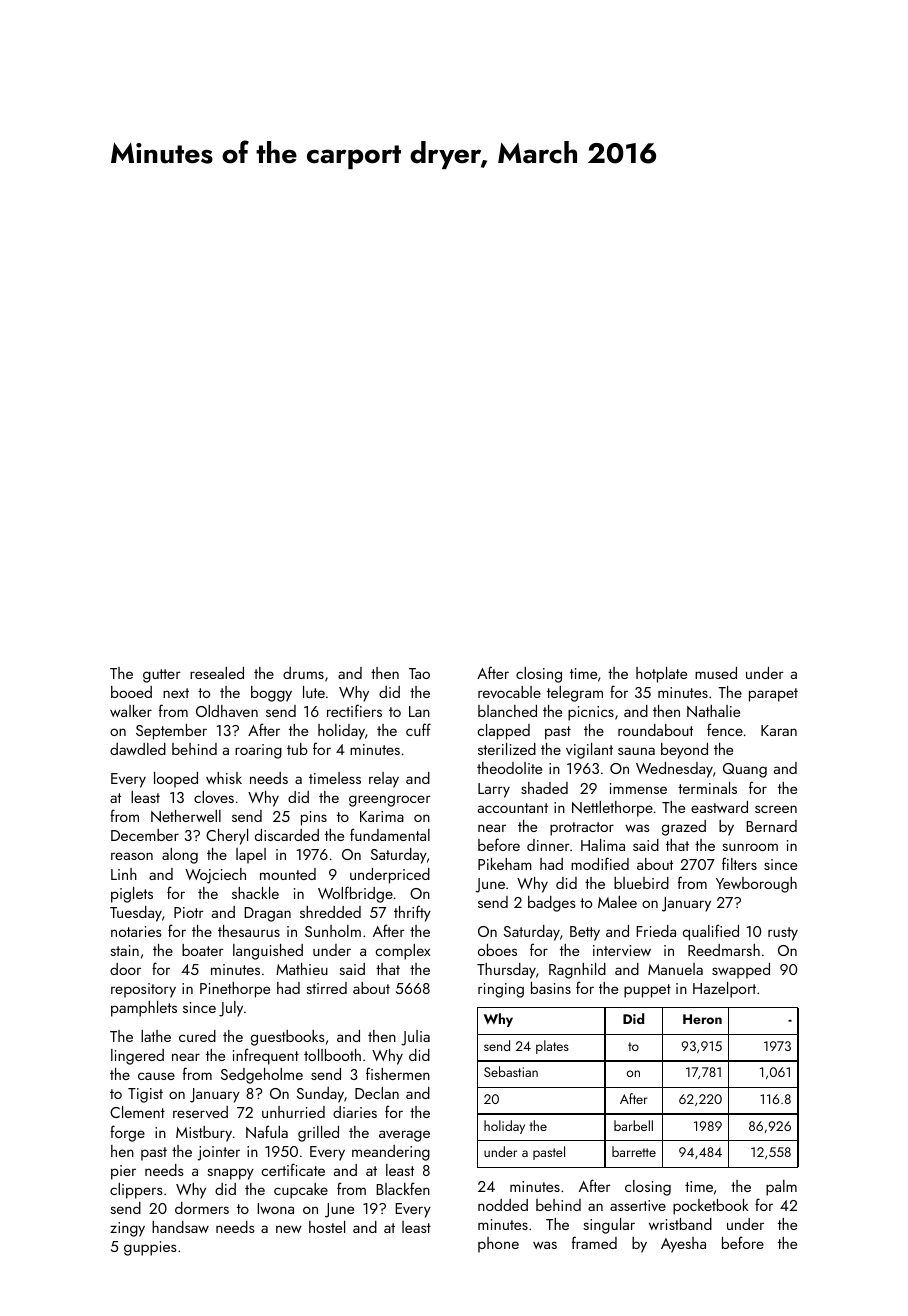 The height and width of the screenshot is (1316, 908). I want to click on complex, so click(402, 952).
